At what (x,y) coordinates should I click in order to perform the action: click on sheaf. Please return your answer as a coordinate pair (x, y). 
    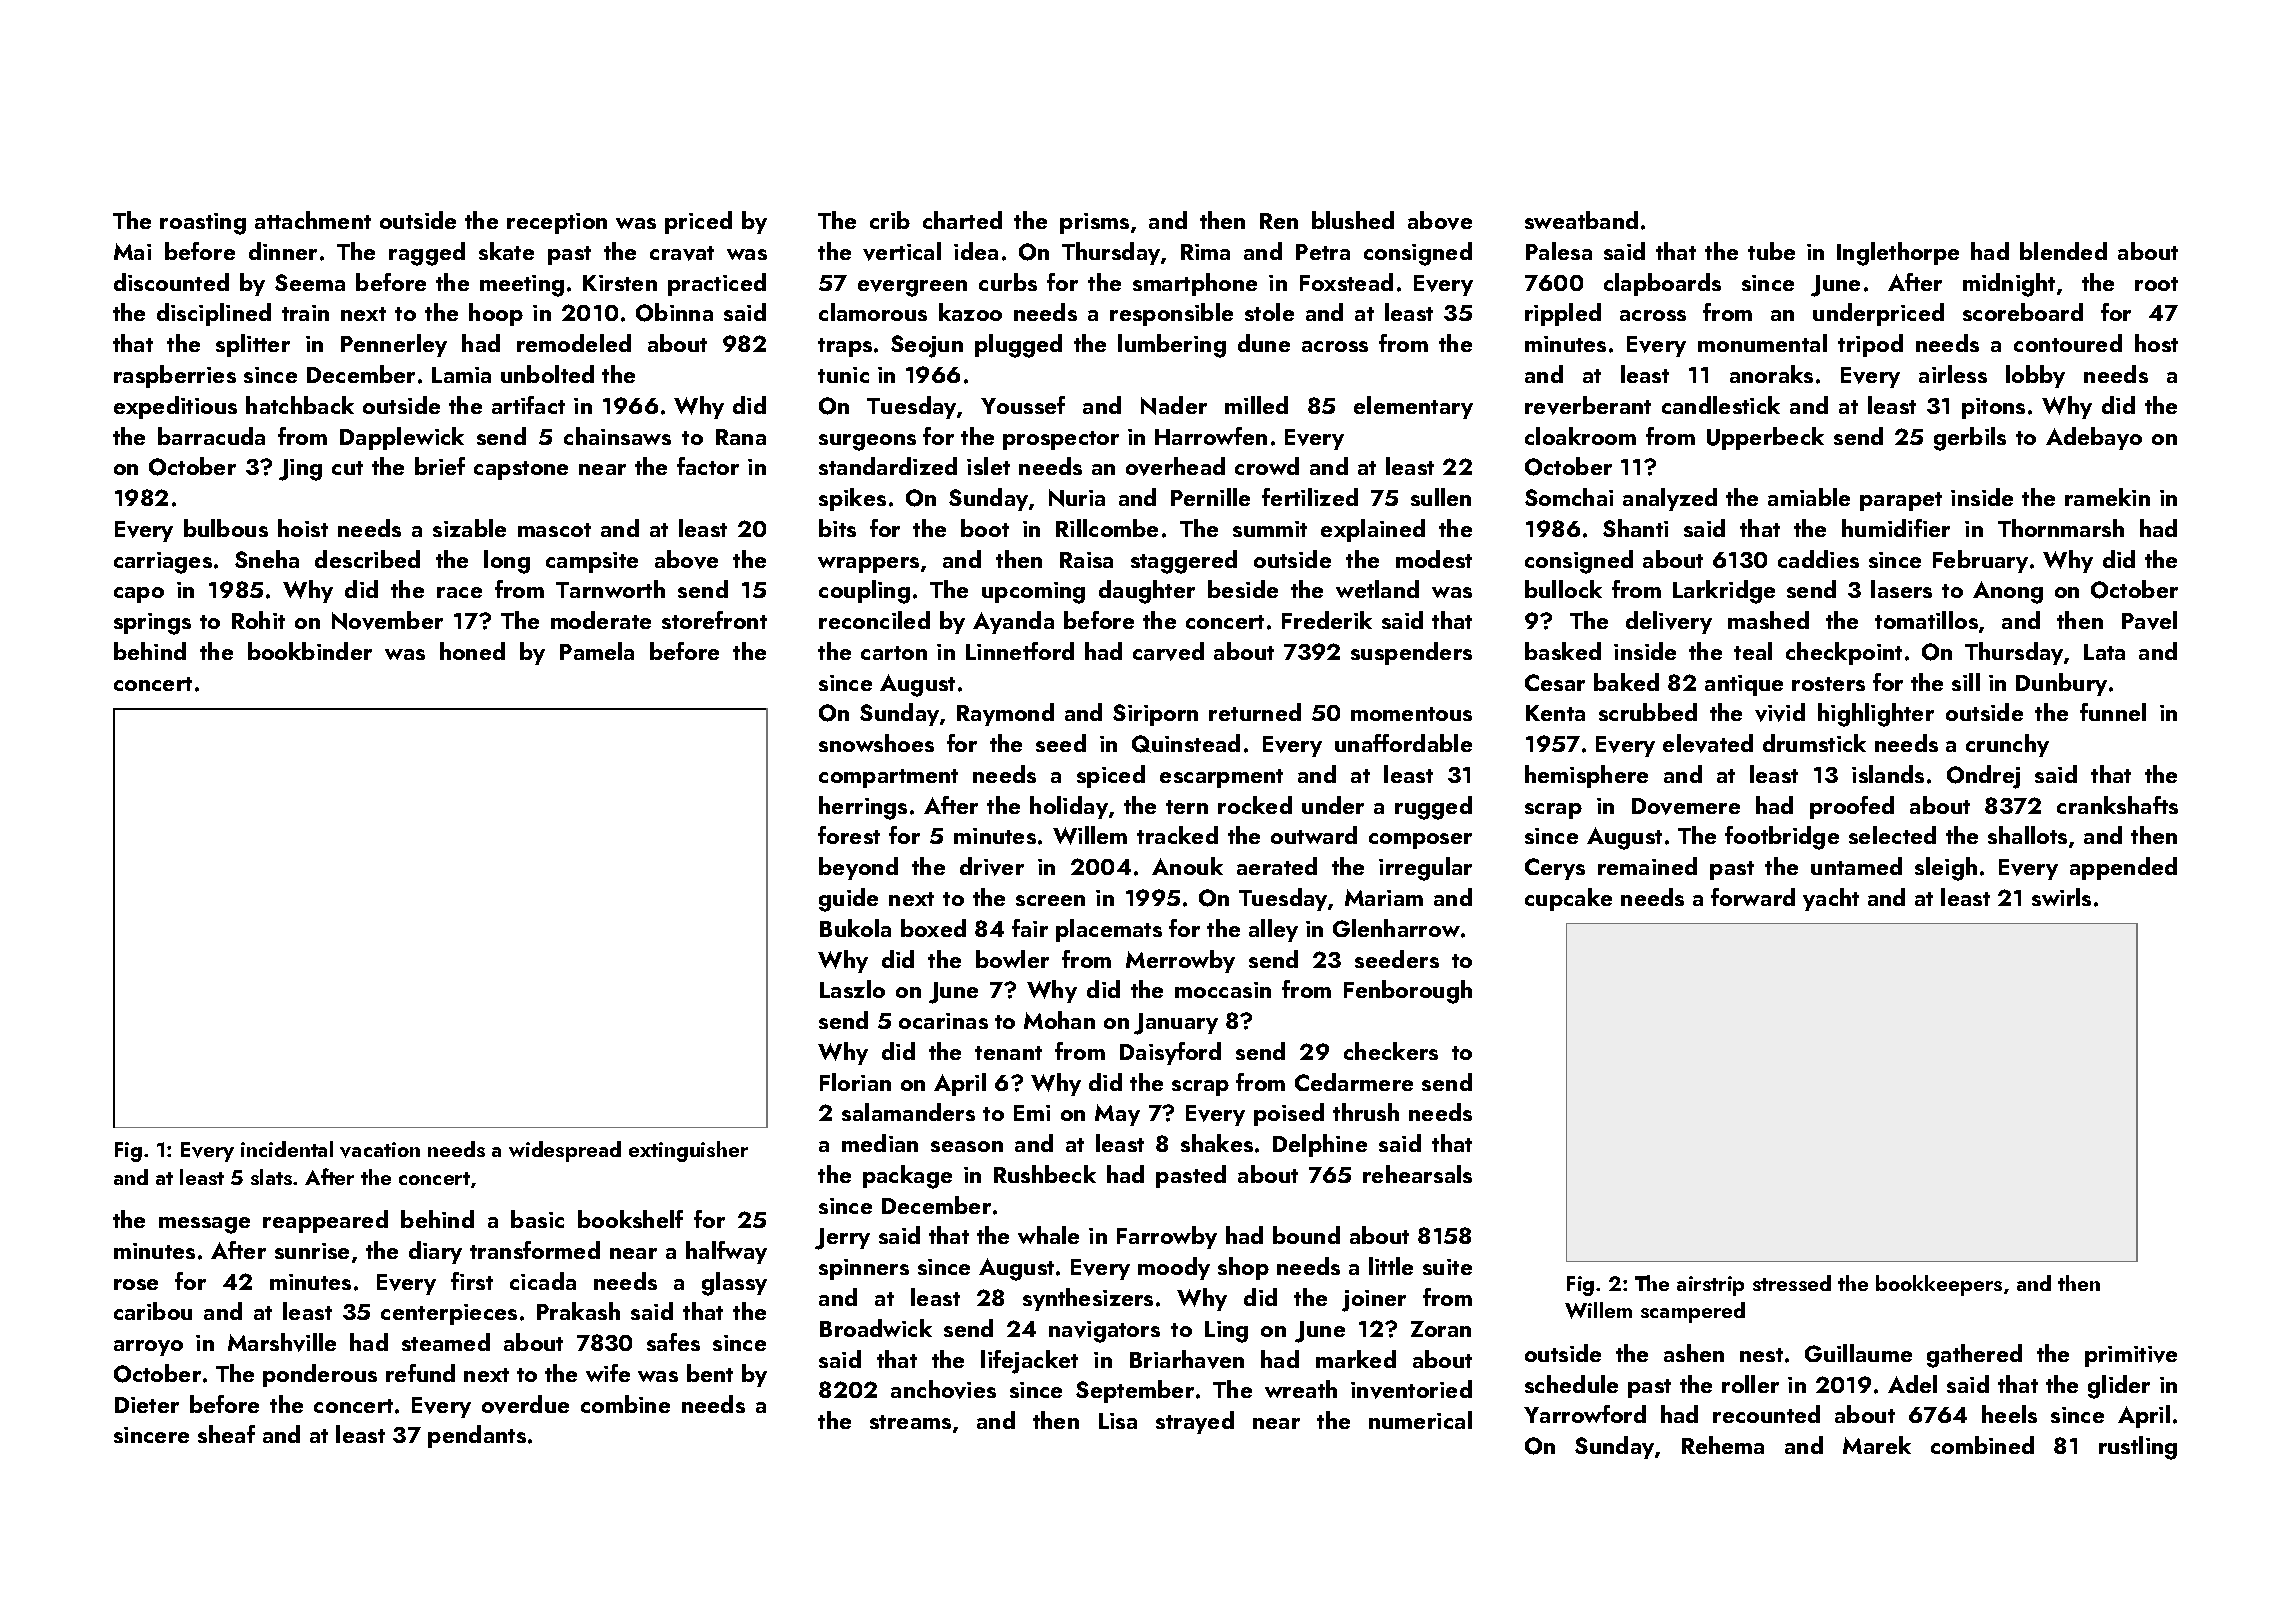
    Looking at the image, I should click on (226, 1434).
